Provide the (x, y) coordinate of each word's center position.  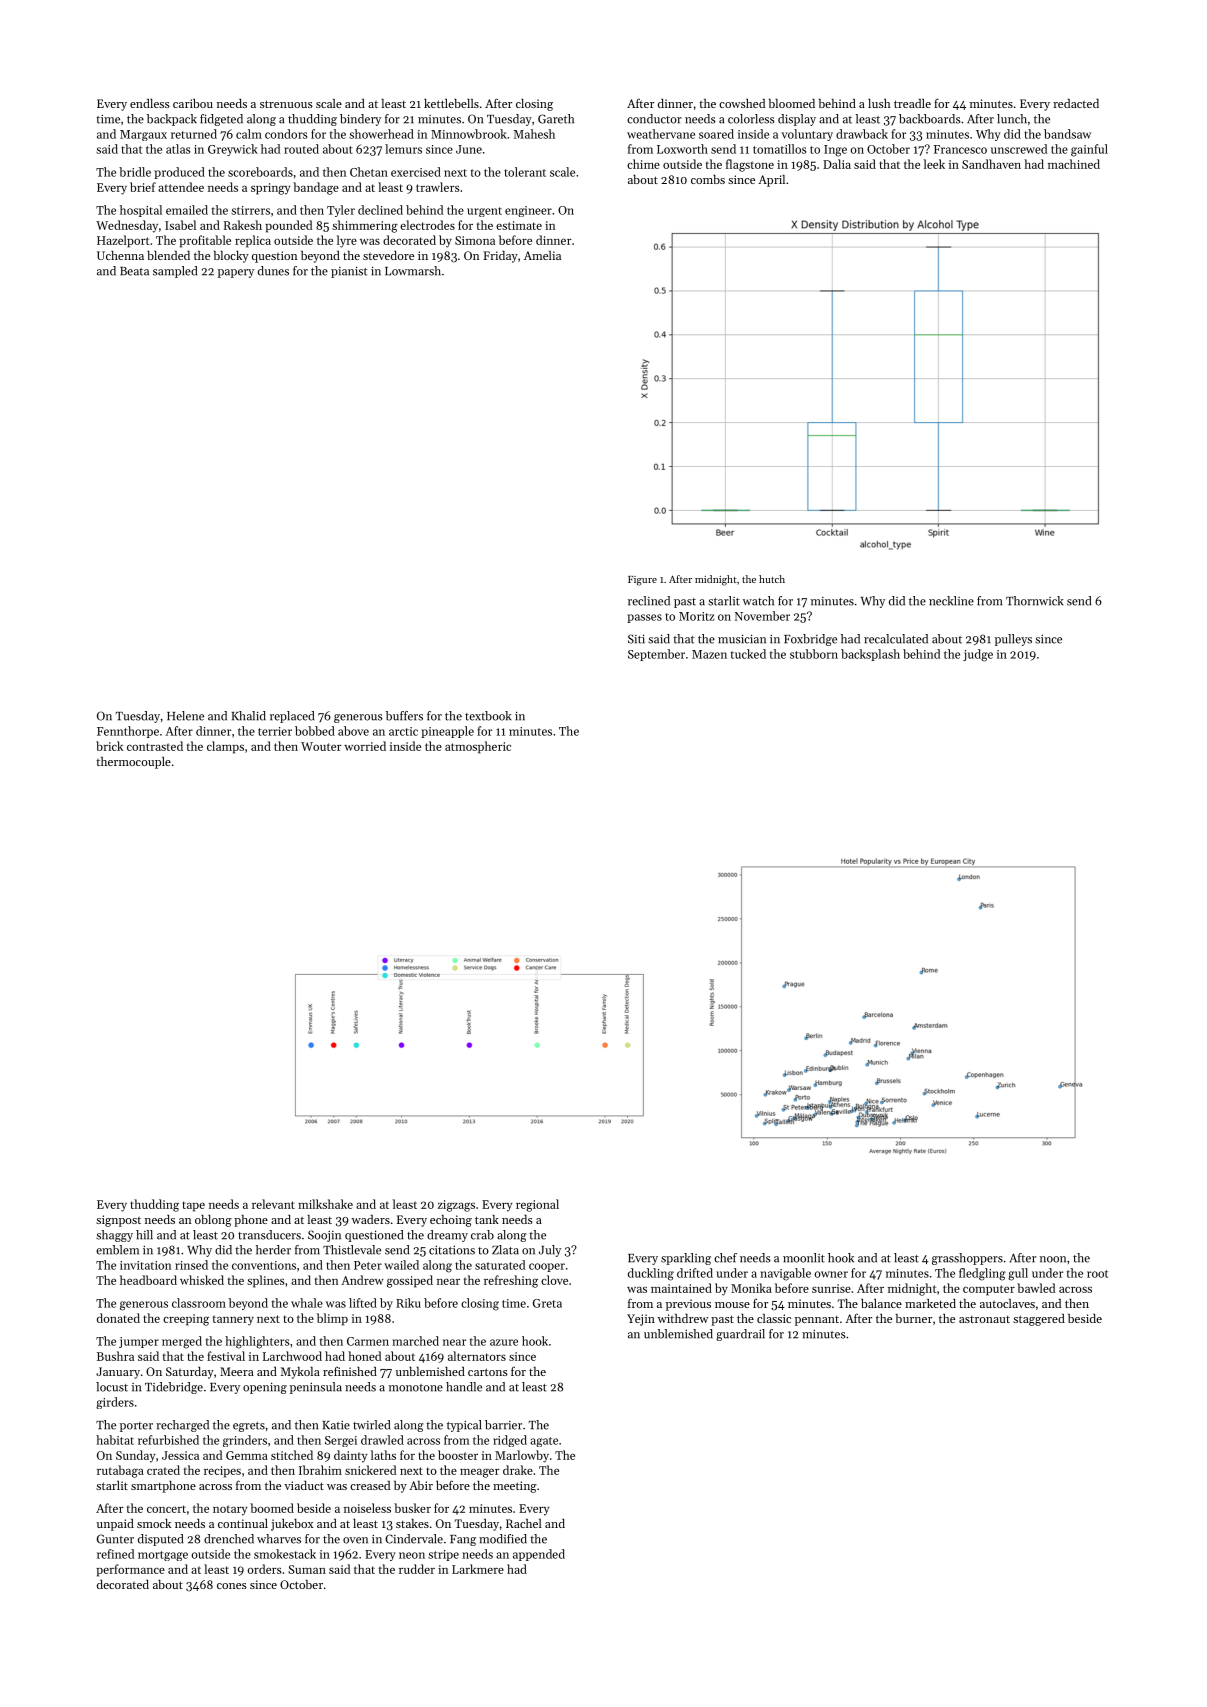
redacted (1076, 103)
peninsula (316, 1388)
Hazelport (123, 241)
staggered (1039, 1320)
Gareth (556, 119)
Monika (751, 1288)
